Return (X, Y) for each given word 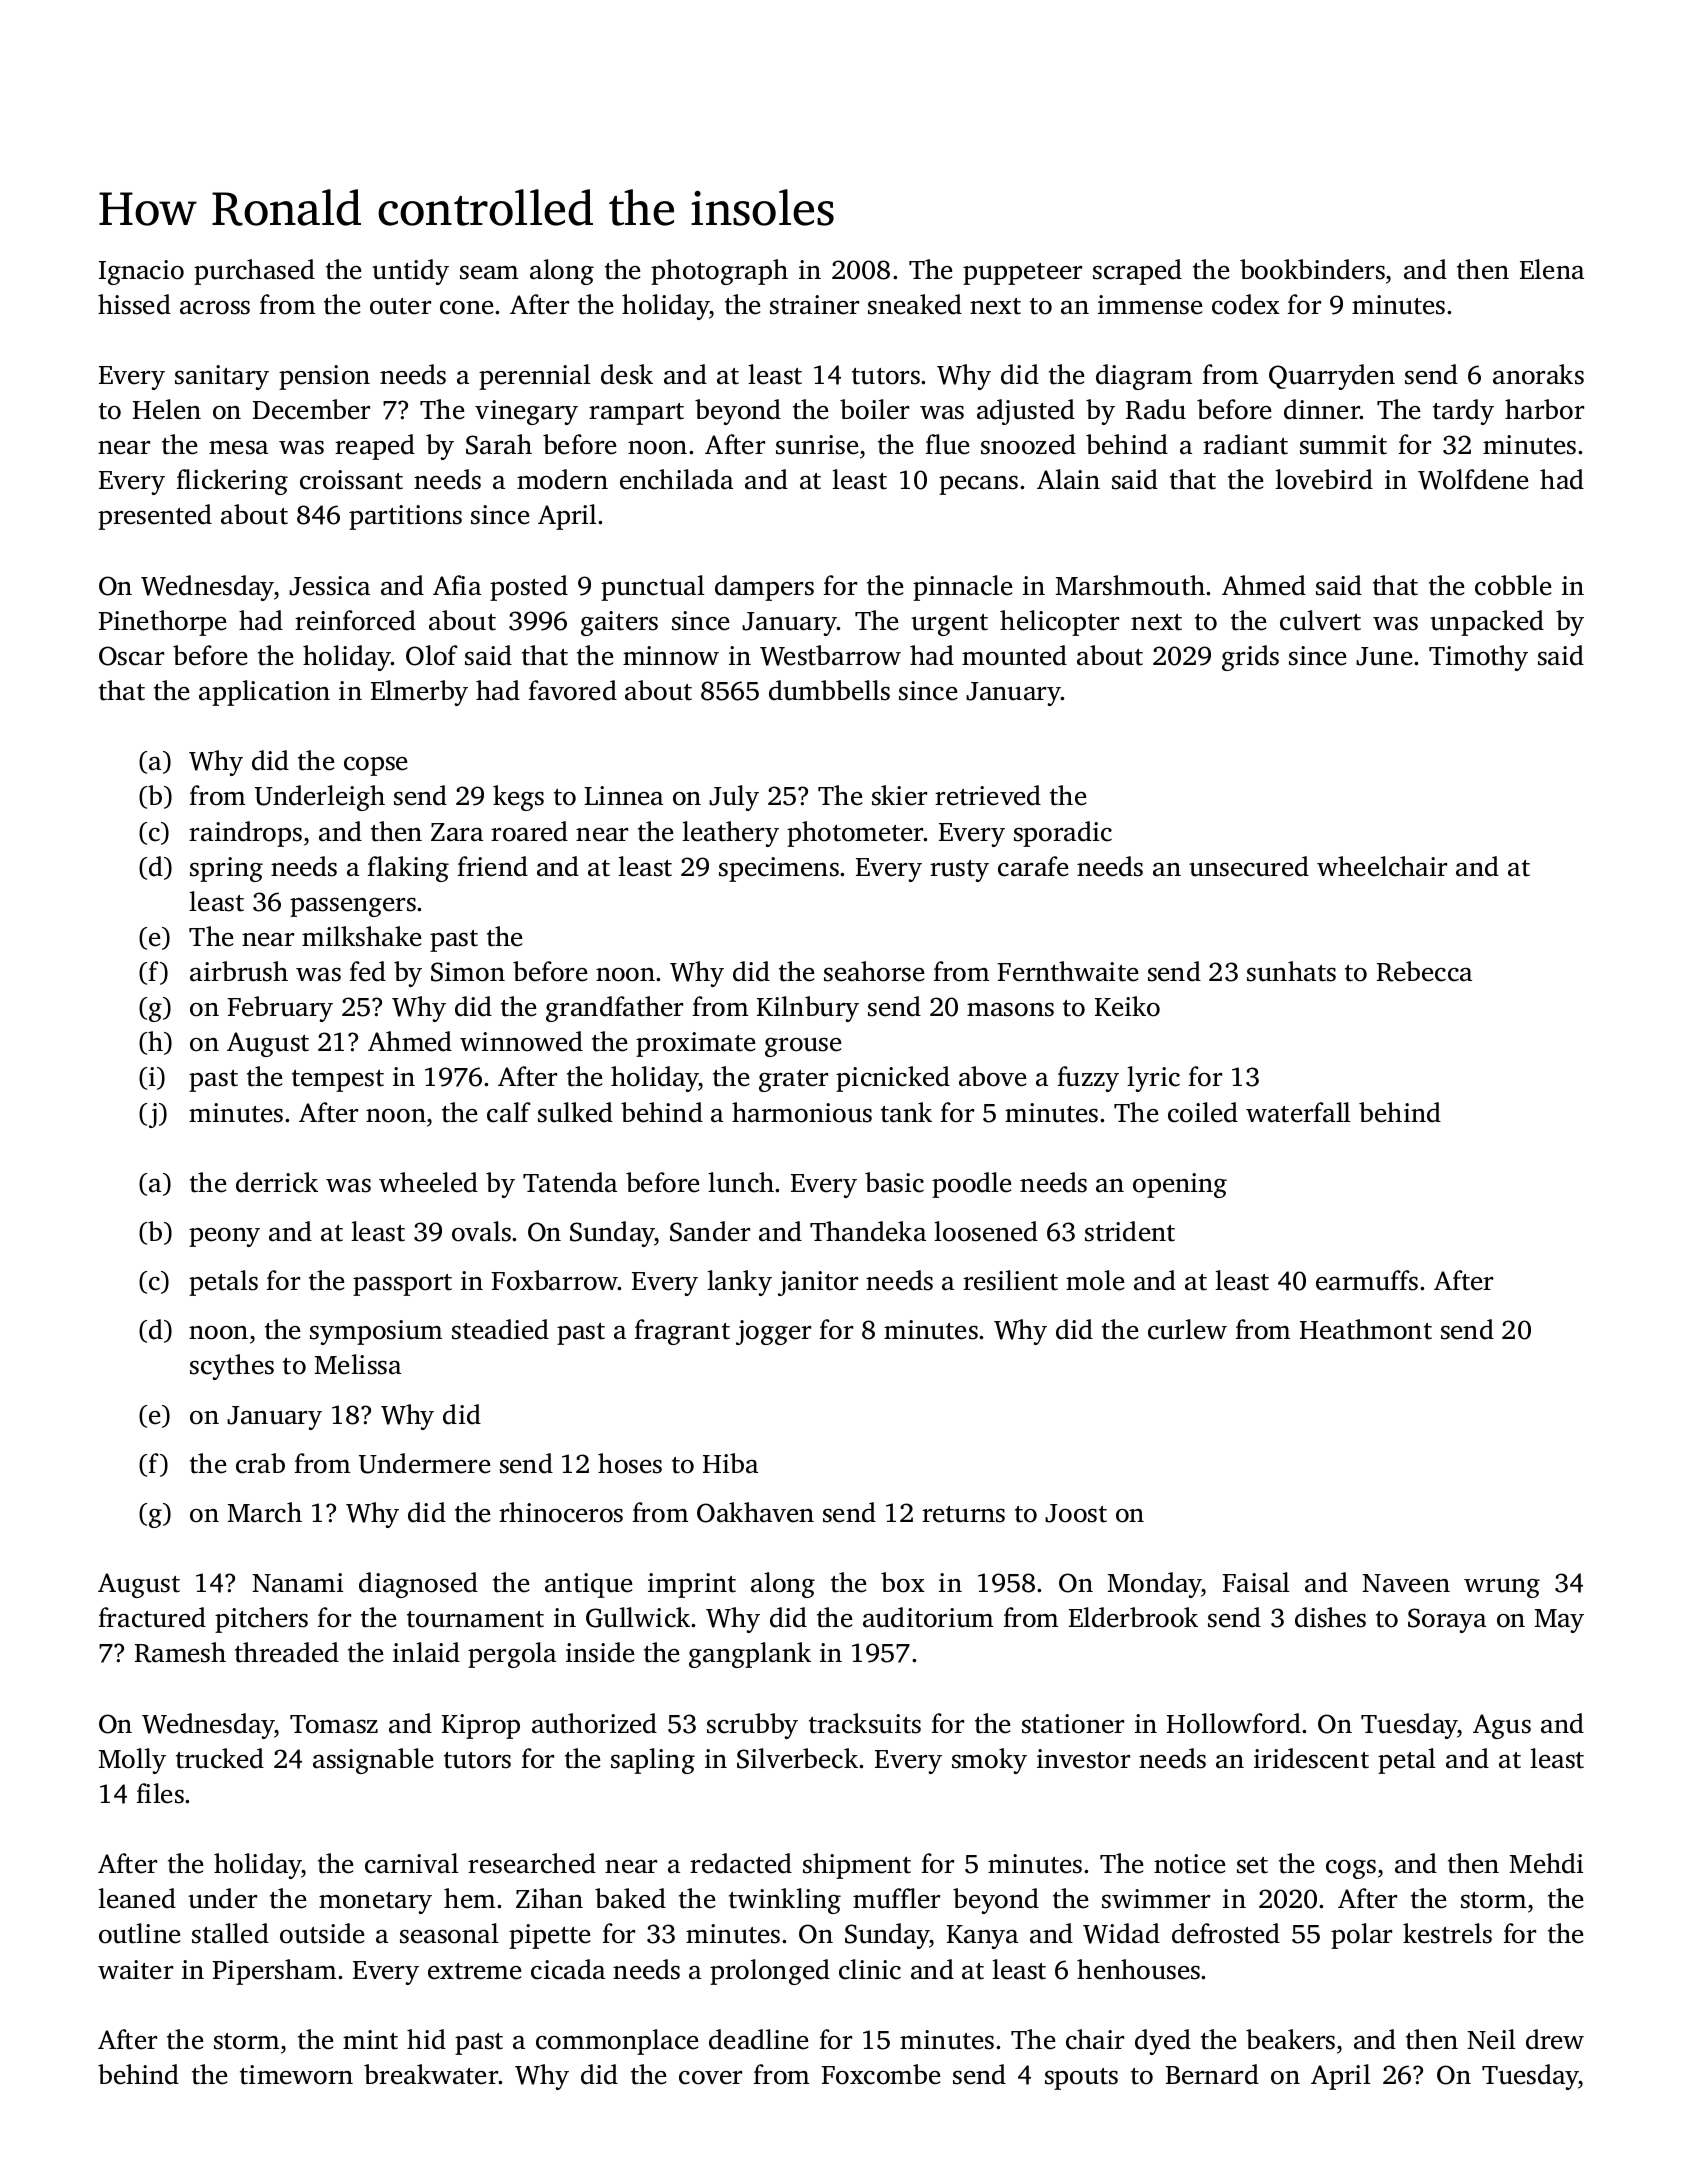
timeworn (296, 2075)
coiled (1203, 1112)
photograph (719, 272)
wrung (1502, 1588)
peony (224, 1237)
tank (906, 1112)
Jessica (329, 586)
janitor (818, 1283)
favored (573, 690)
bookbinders (1312, 269)
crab (260, 1463)
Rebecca (1424, 971)
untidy (410, 272)
